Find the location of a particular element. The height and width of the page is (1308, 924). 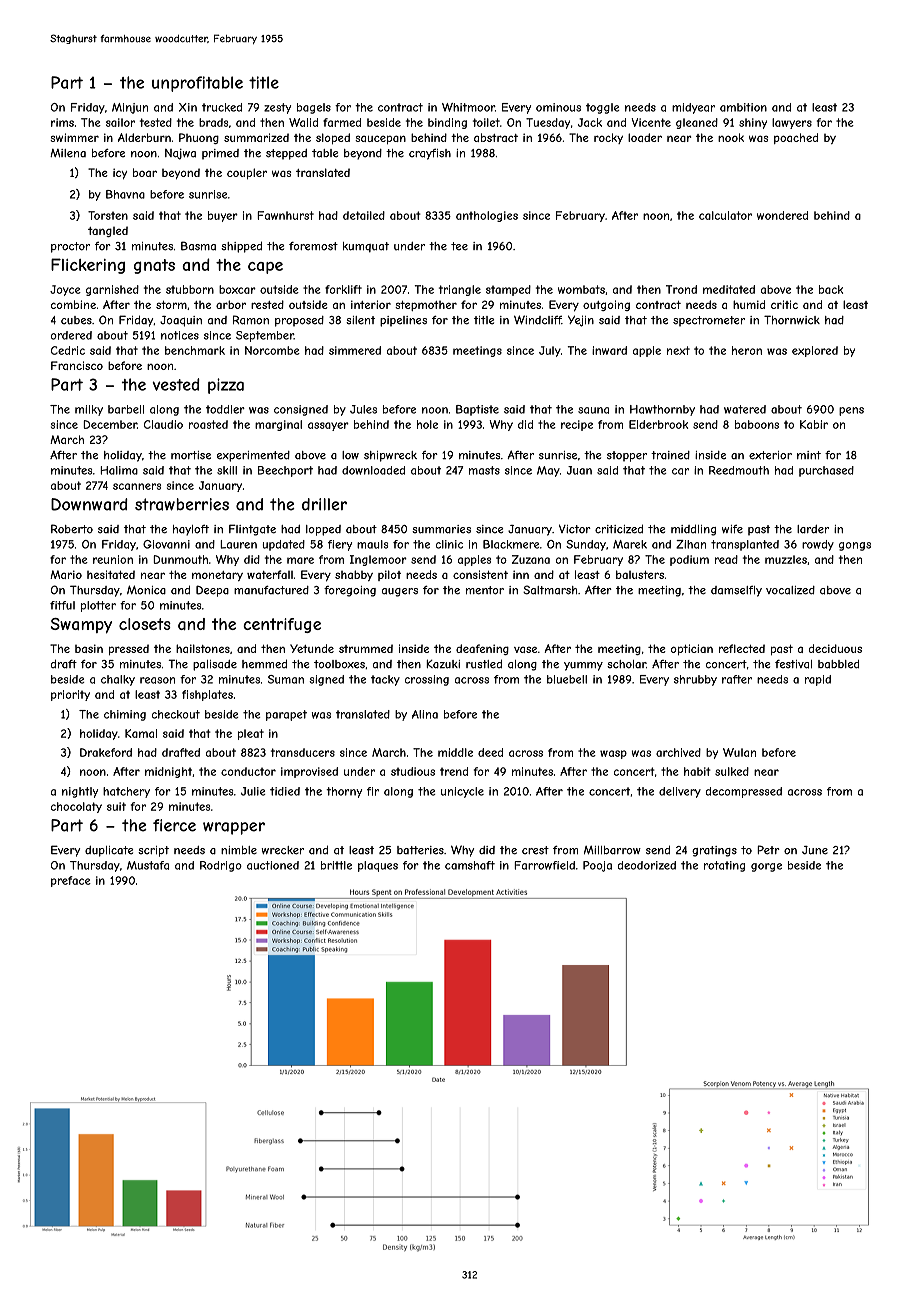

explored is located at coordinates (815, 351).
